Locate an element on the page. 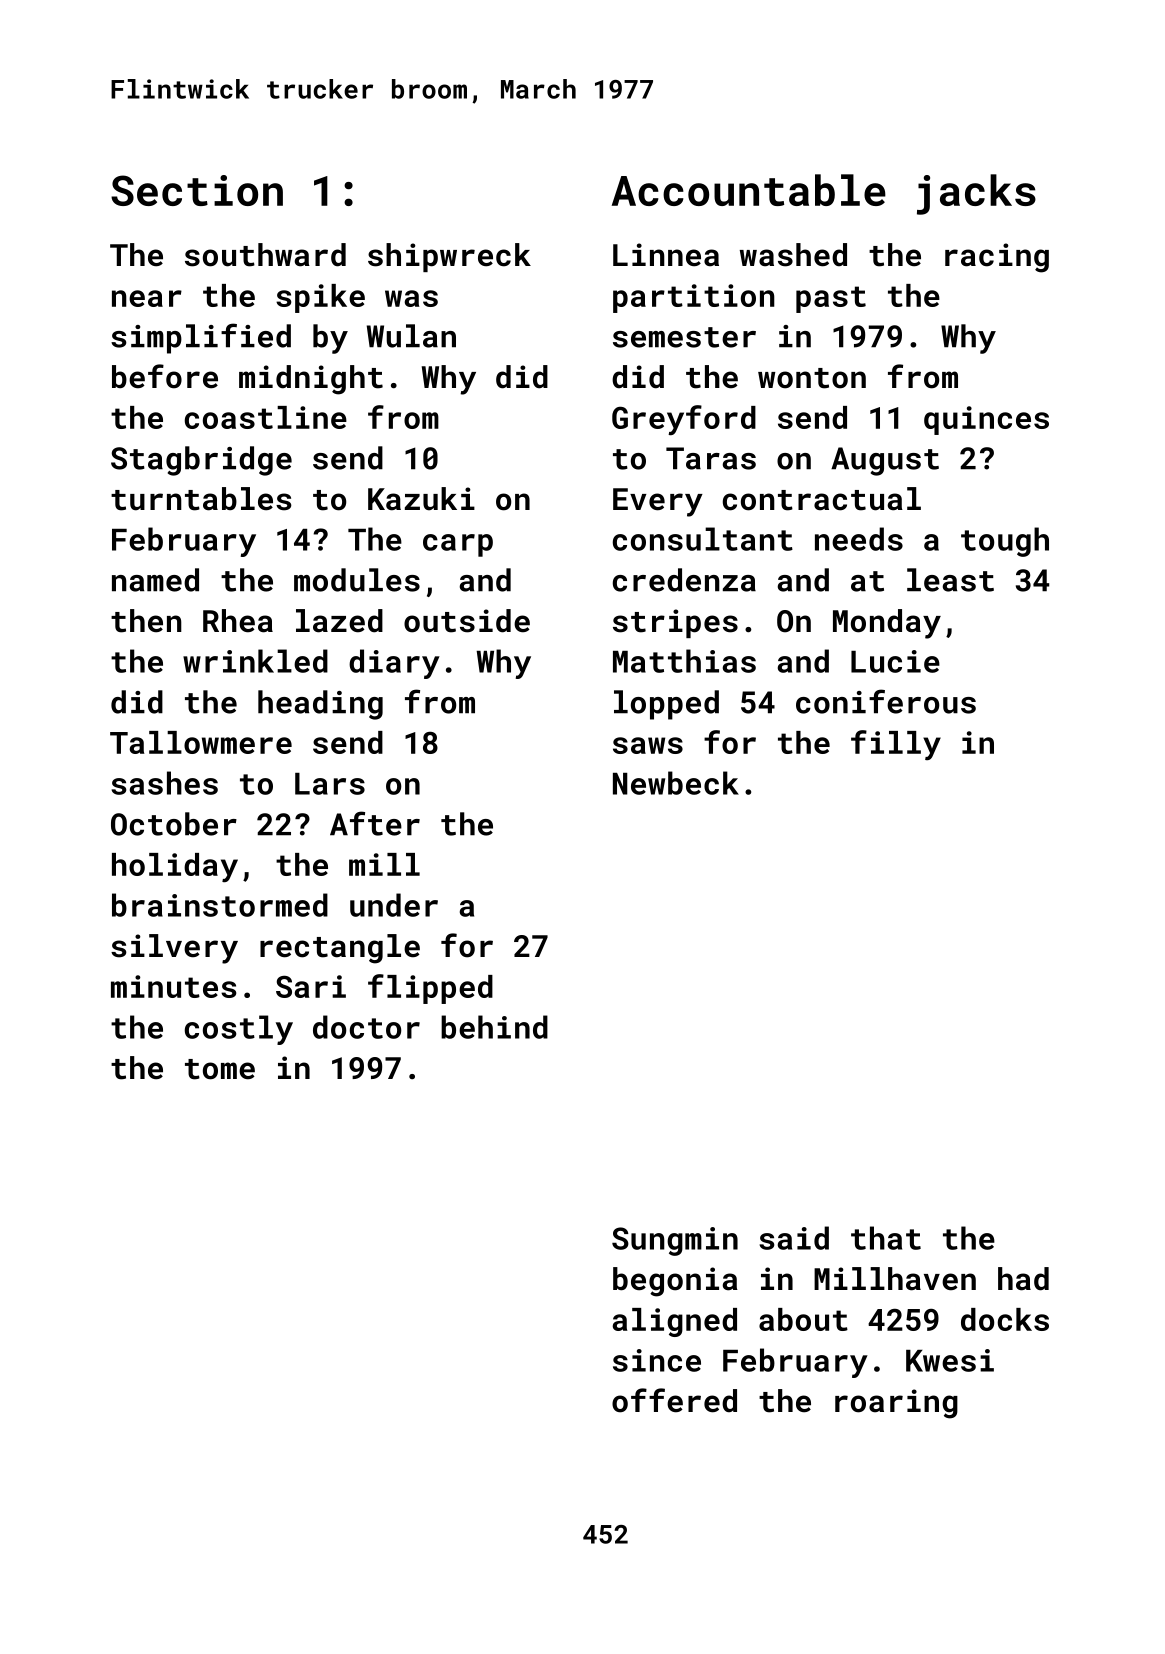 The height and width of the page is (1654, 1165). semester is located at coordinates (684, 337).
